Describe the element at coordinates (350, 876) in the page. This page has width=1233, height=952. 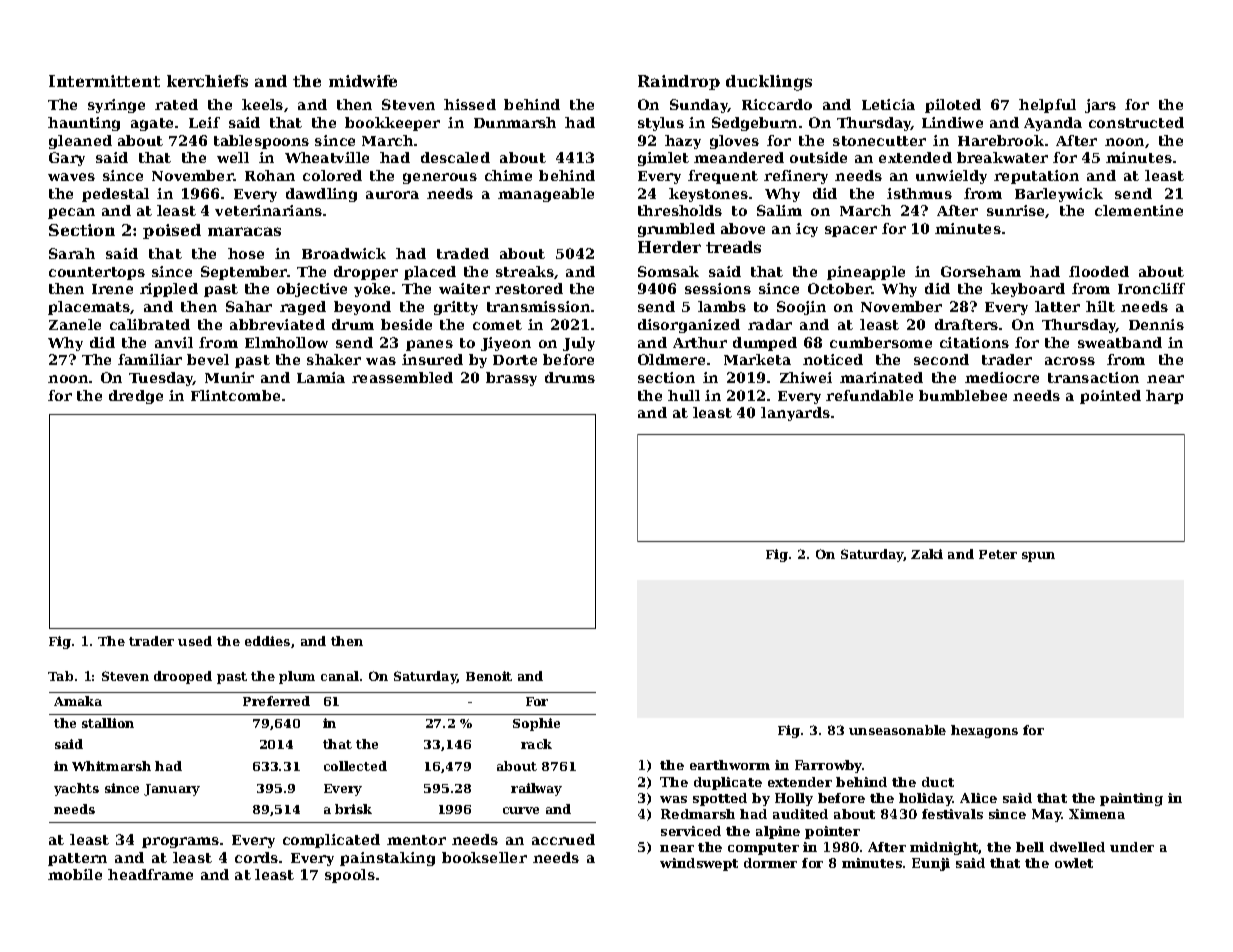
I see `spools` at that location.
